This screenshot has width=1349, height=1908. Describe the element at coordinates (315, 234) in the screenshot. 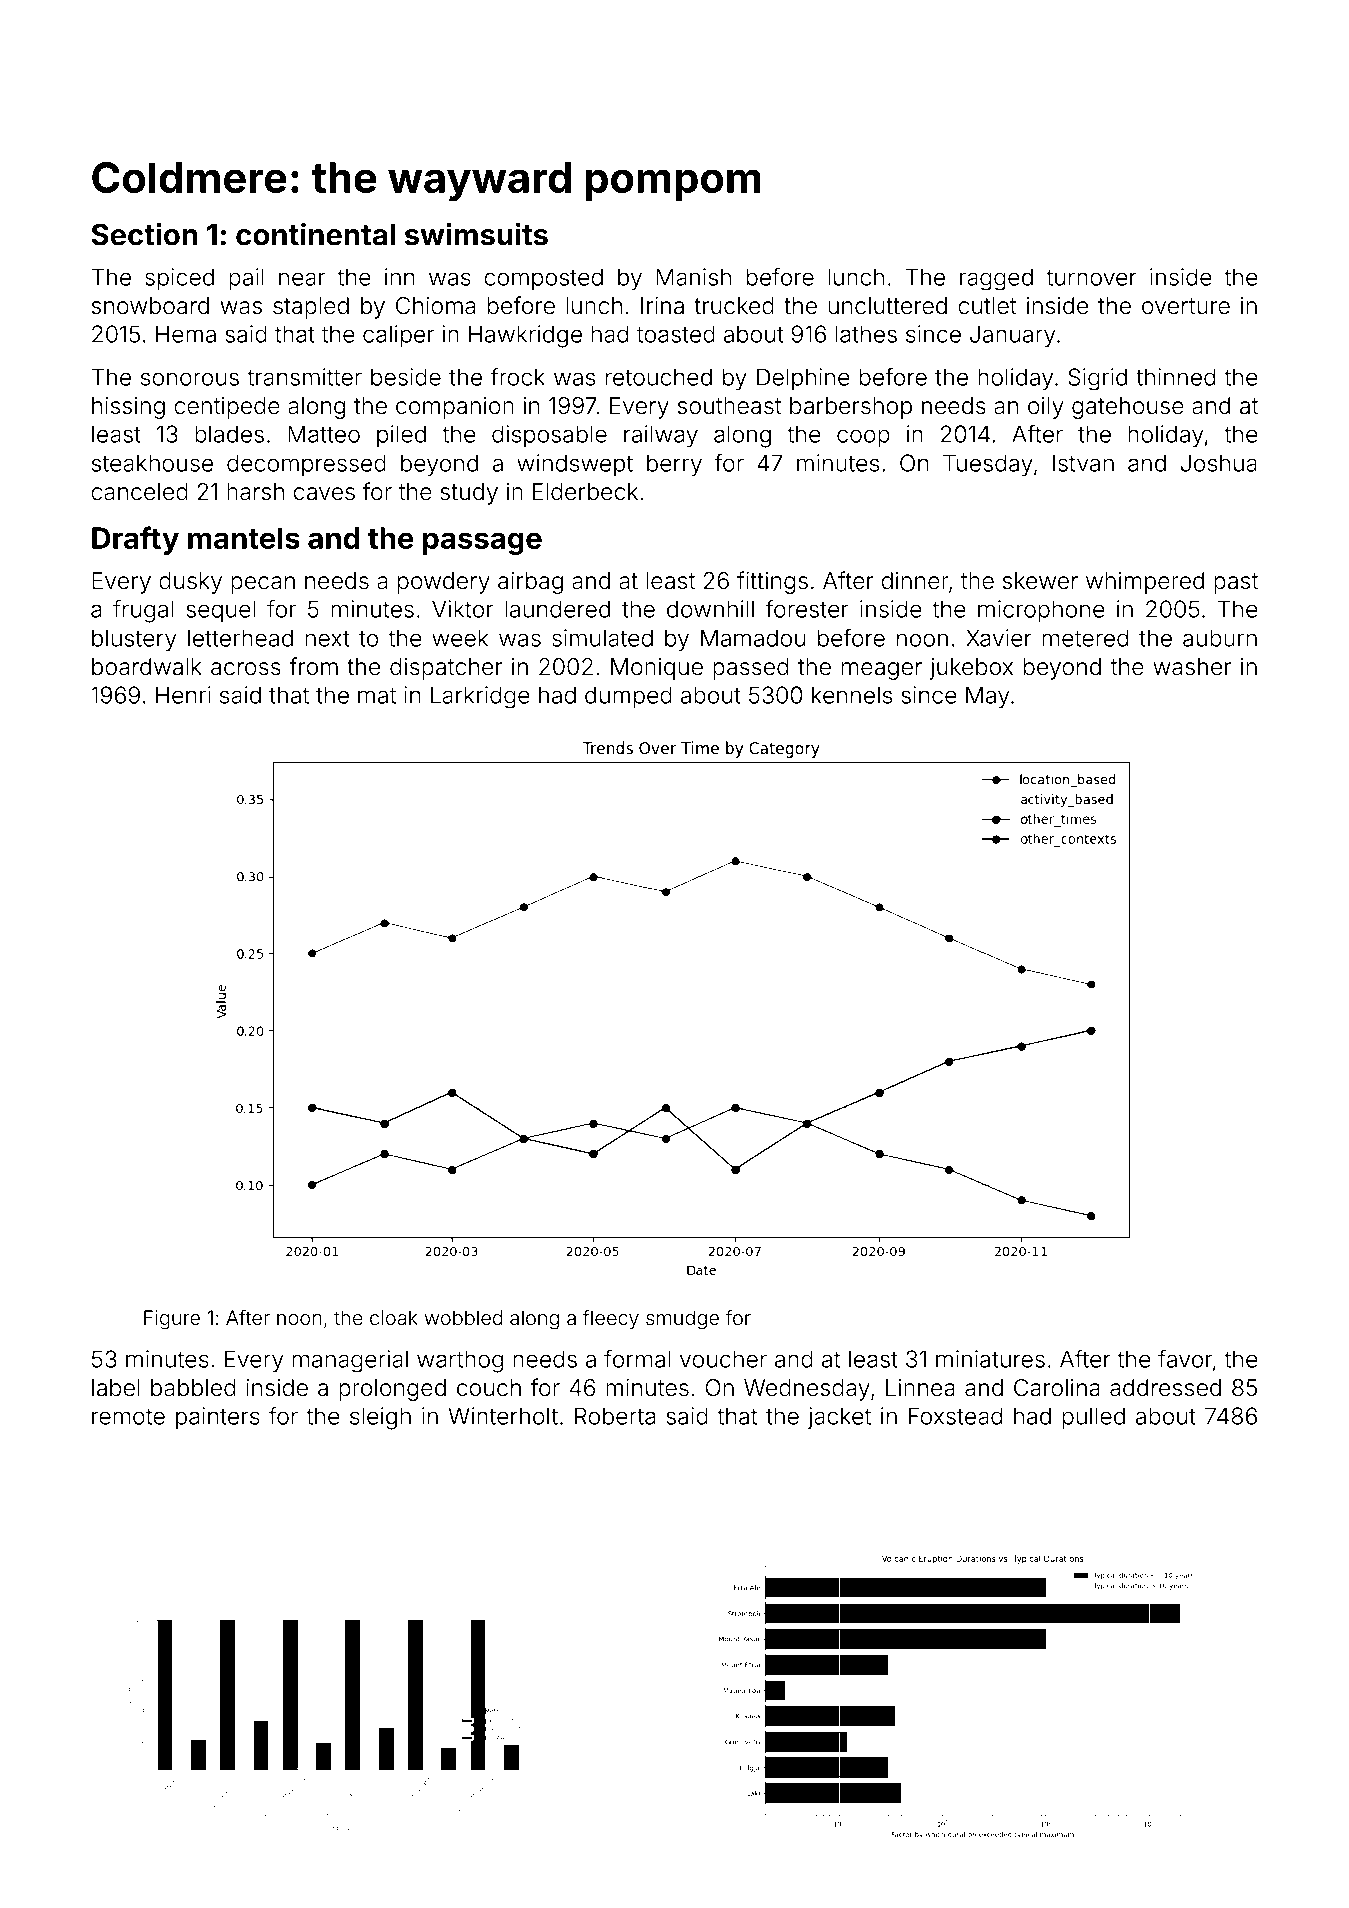

I see `continental` at that location.
